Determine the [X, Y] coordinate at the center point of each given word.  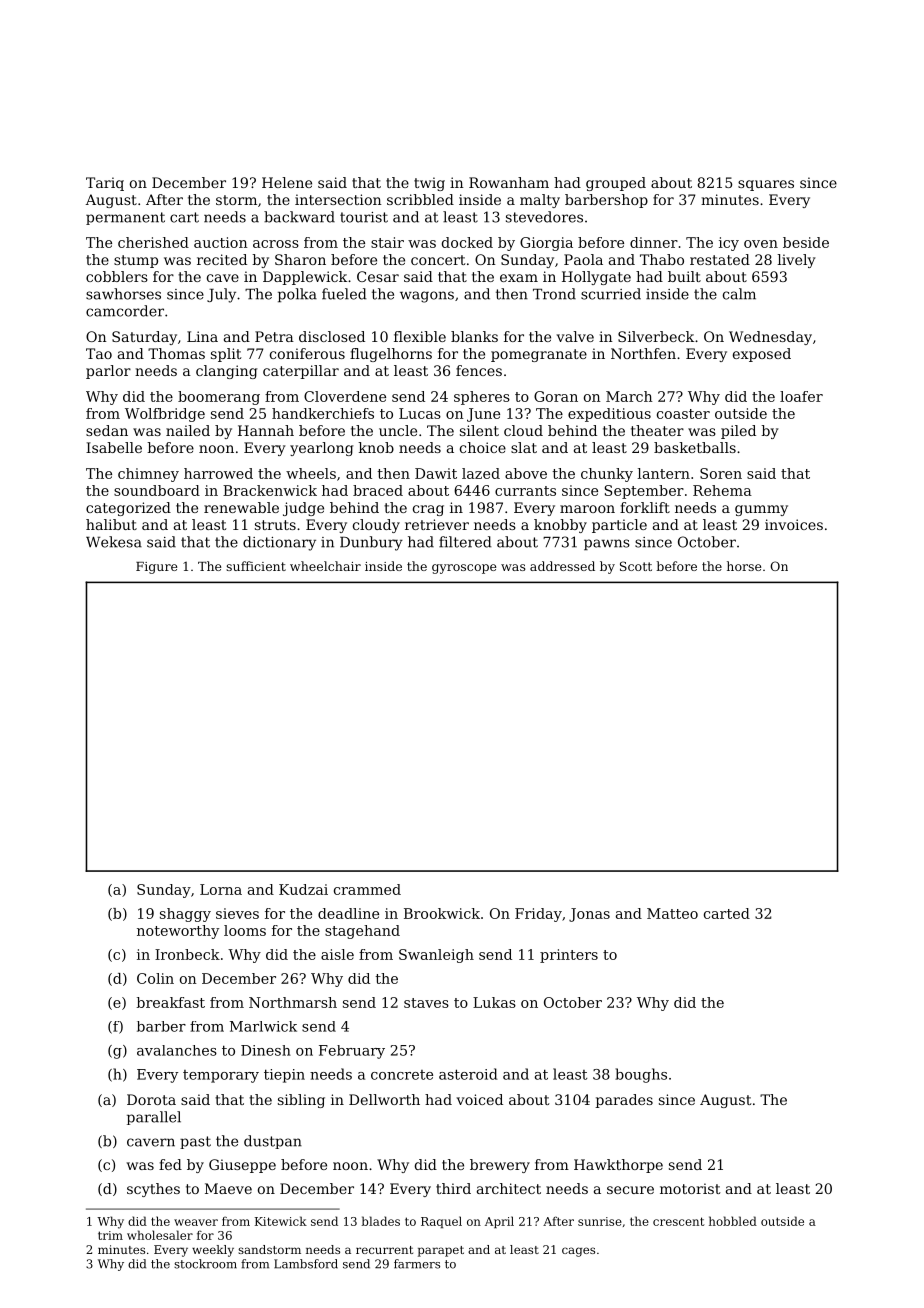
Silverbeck [656, 336]
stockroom [205, 1264]
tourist [364, 217]
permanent [125, 218]
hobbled [733, 1221]
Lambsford [306, 1264]
